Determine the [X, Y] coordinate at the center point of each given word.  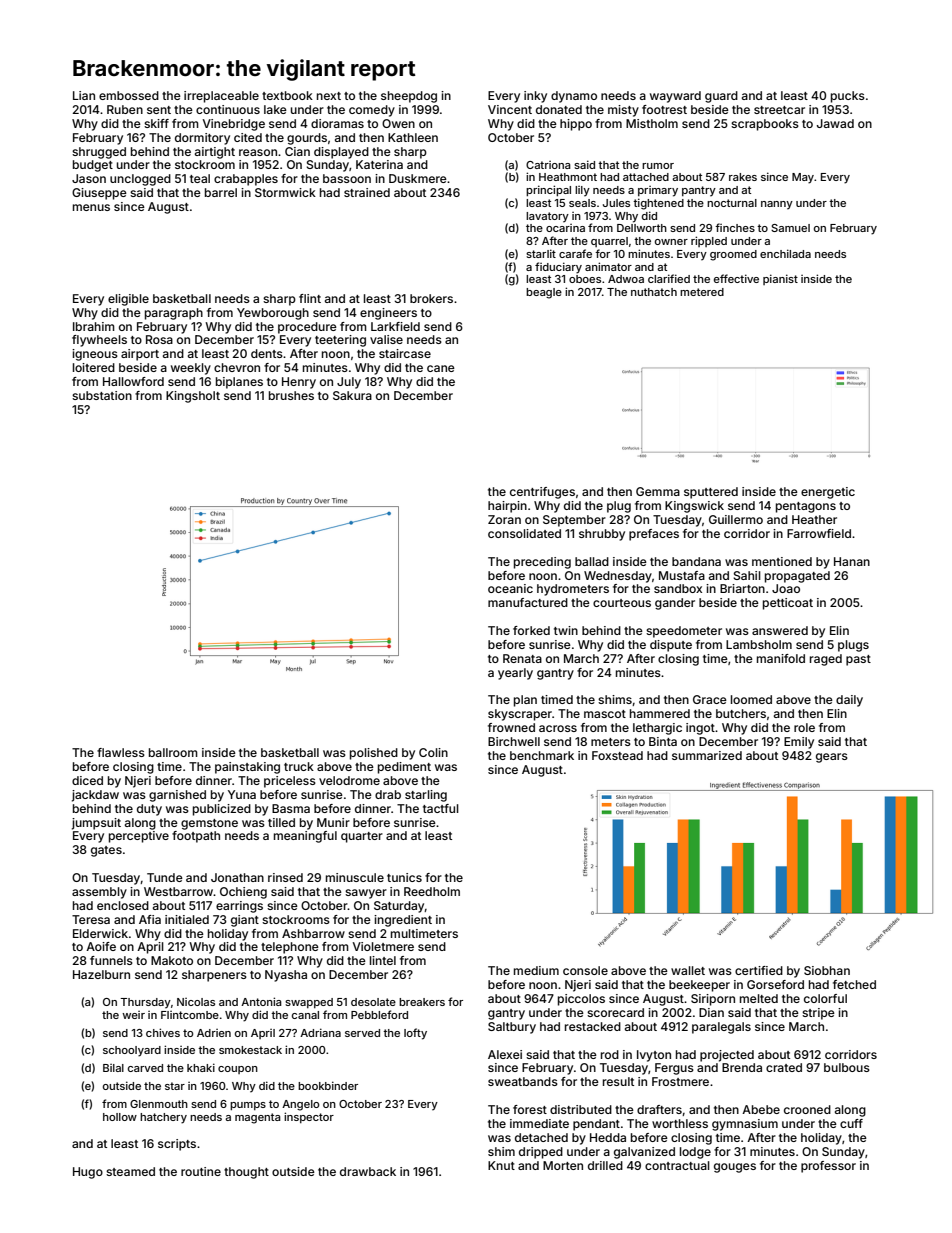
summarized [707, 755]
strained [367, 192]
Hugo [88, 1173]
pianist [780, 279]
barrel [221, 192]
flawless [121, 752]
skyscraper [520, 715]
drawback [368, 1171]
